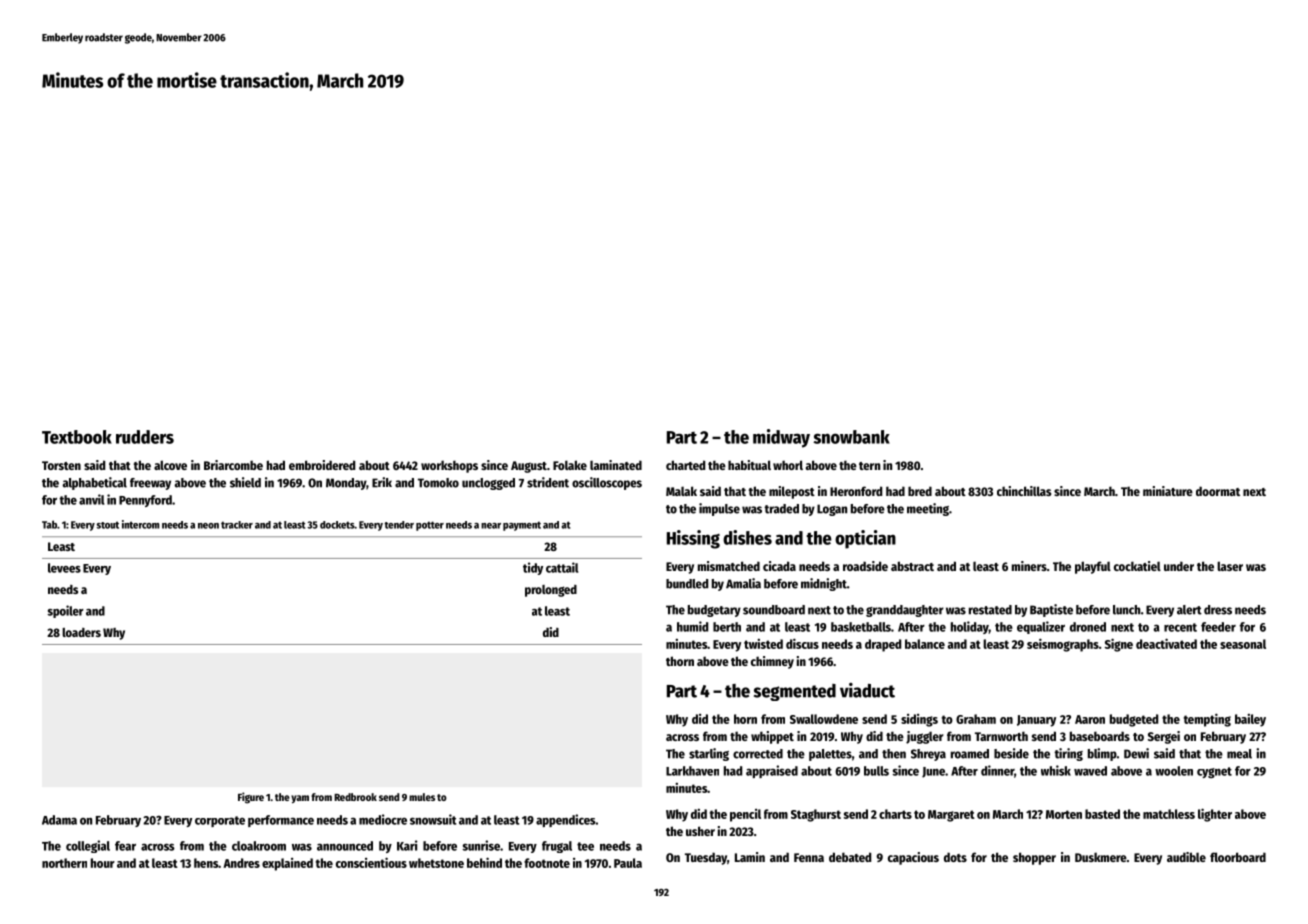 The height and width of the image is (924, 1308). Describe the element at coordinates (103, 863) in the image. I see `hour` at that location.
